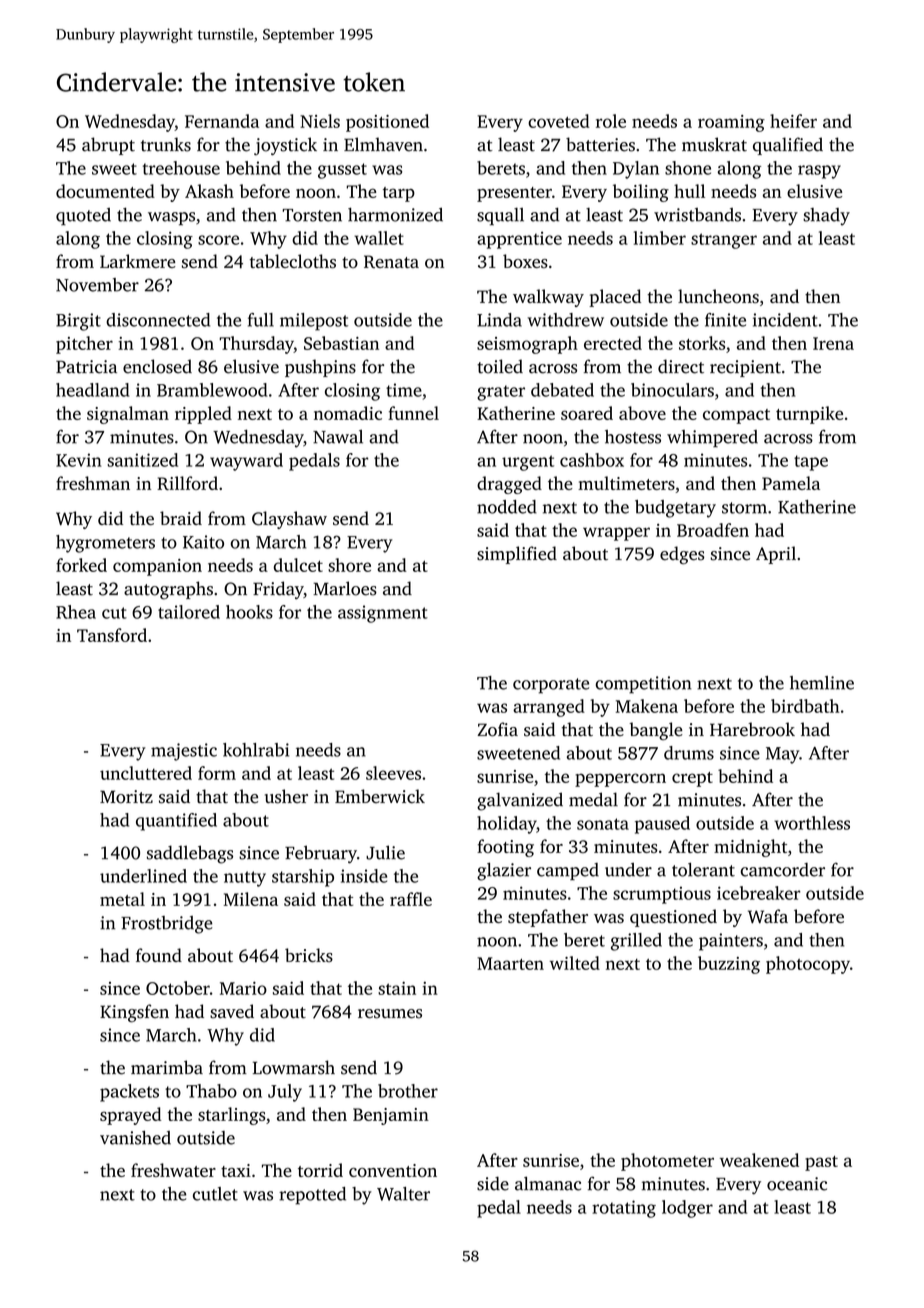 The height and width of the screenshot is (1308, 924). I want to click on Fernanda, so click(222, 121).
